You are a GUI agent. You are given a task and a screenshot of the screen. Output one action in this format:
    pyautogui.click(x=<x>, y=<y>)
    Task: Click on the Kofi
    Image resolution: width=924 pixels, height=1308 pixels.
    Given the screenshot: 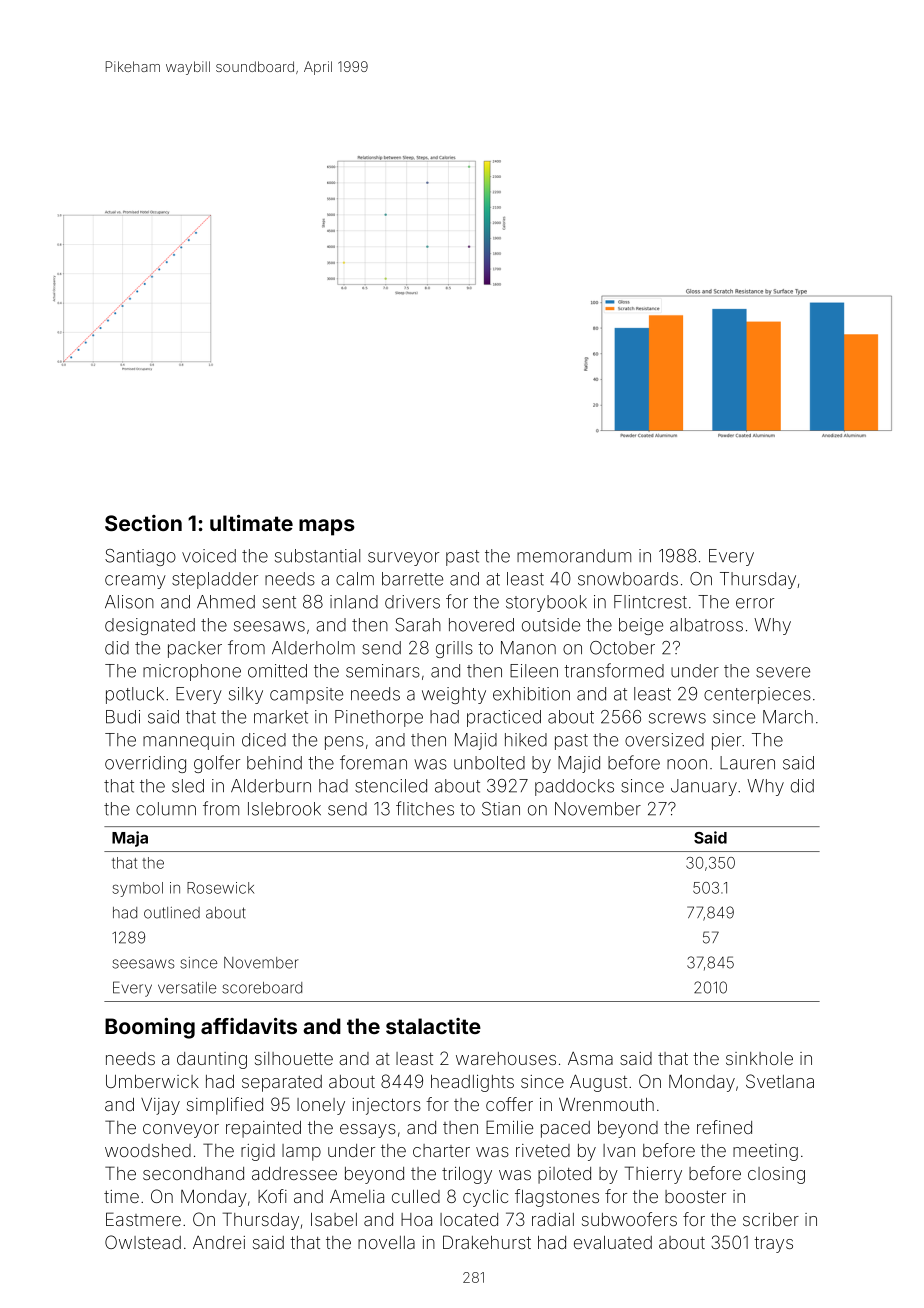 What is the action you would take?
    pyautogui.click(x=272, y=1196)
